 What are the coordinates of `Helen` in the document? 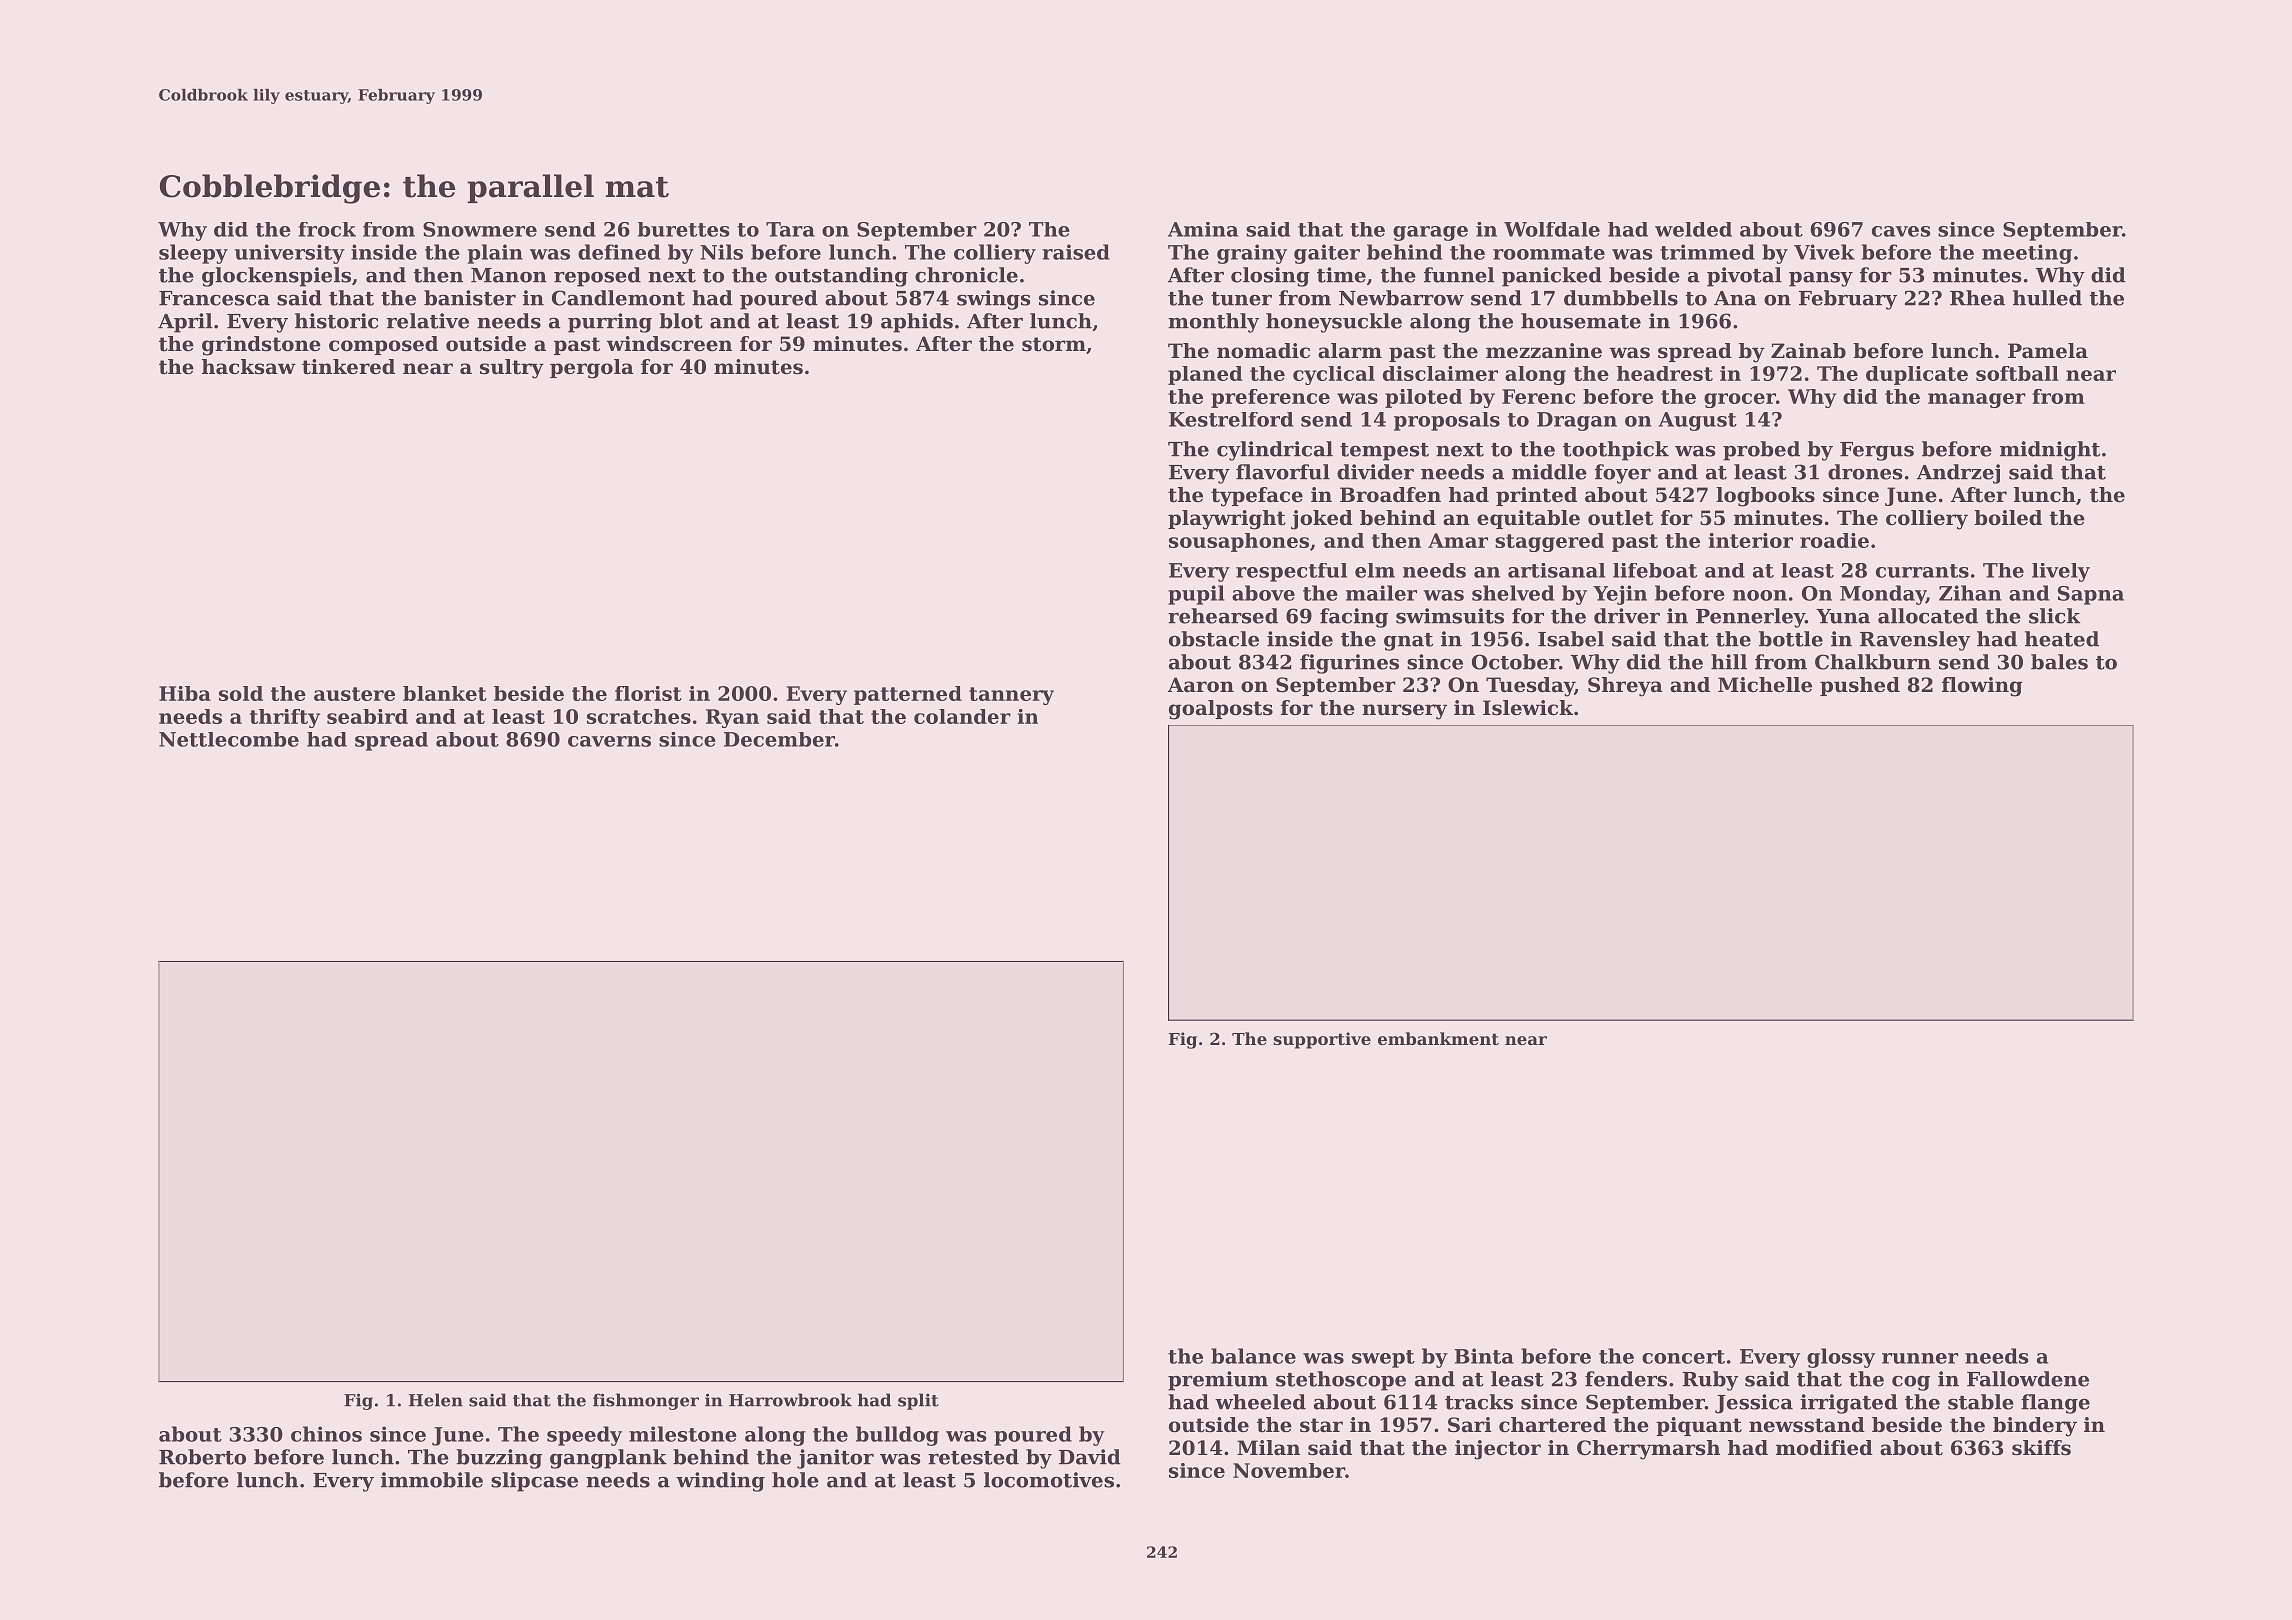 It's located at (436, 1400).
